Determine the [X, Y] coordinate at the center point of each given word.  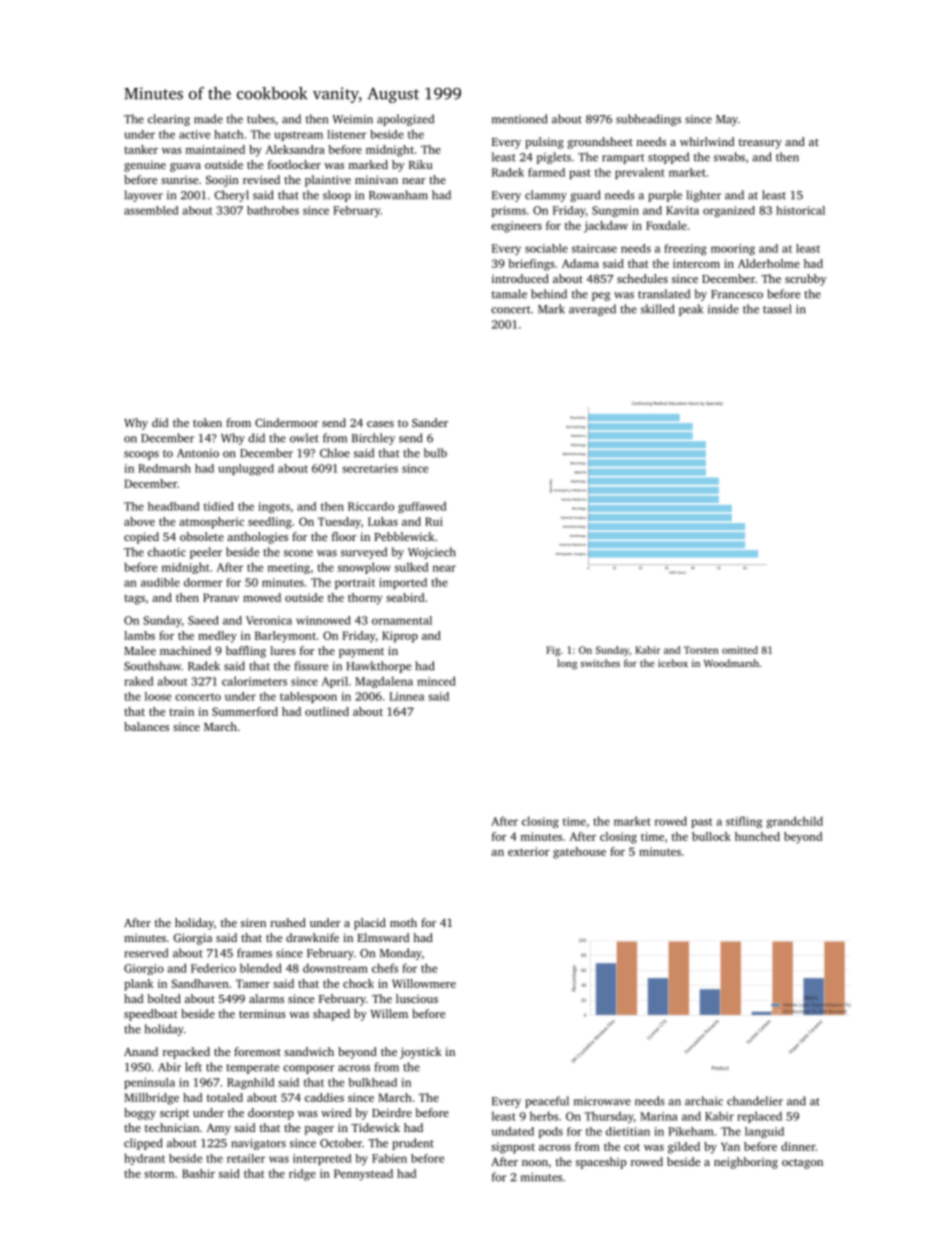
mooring [733, 249]
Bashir [198, 1173]
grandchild [794, 822]
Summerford [245, 711]
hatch [228, 134]
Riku [421, 164]
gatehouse [579, 853]
